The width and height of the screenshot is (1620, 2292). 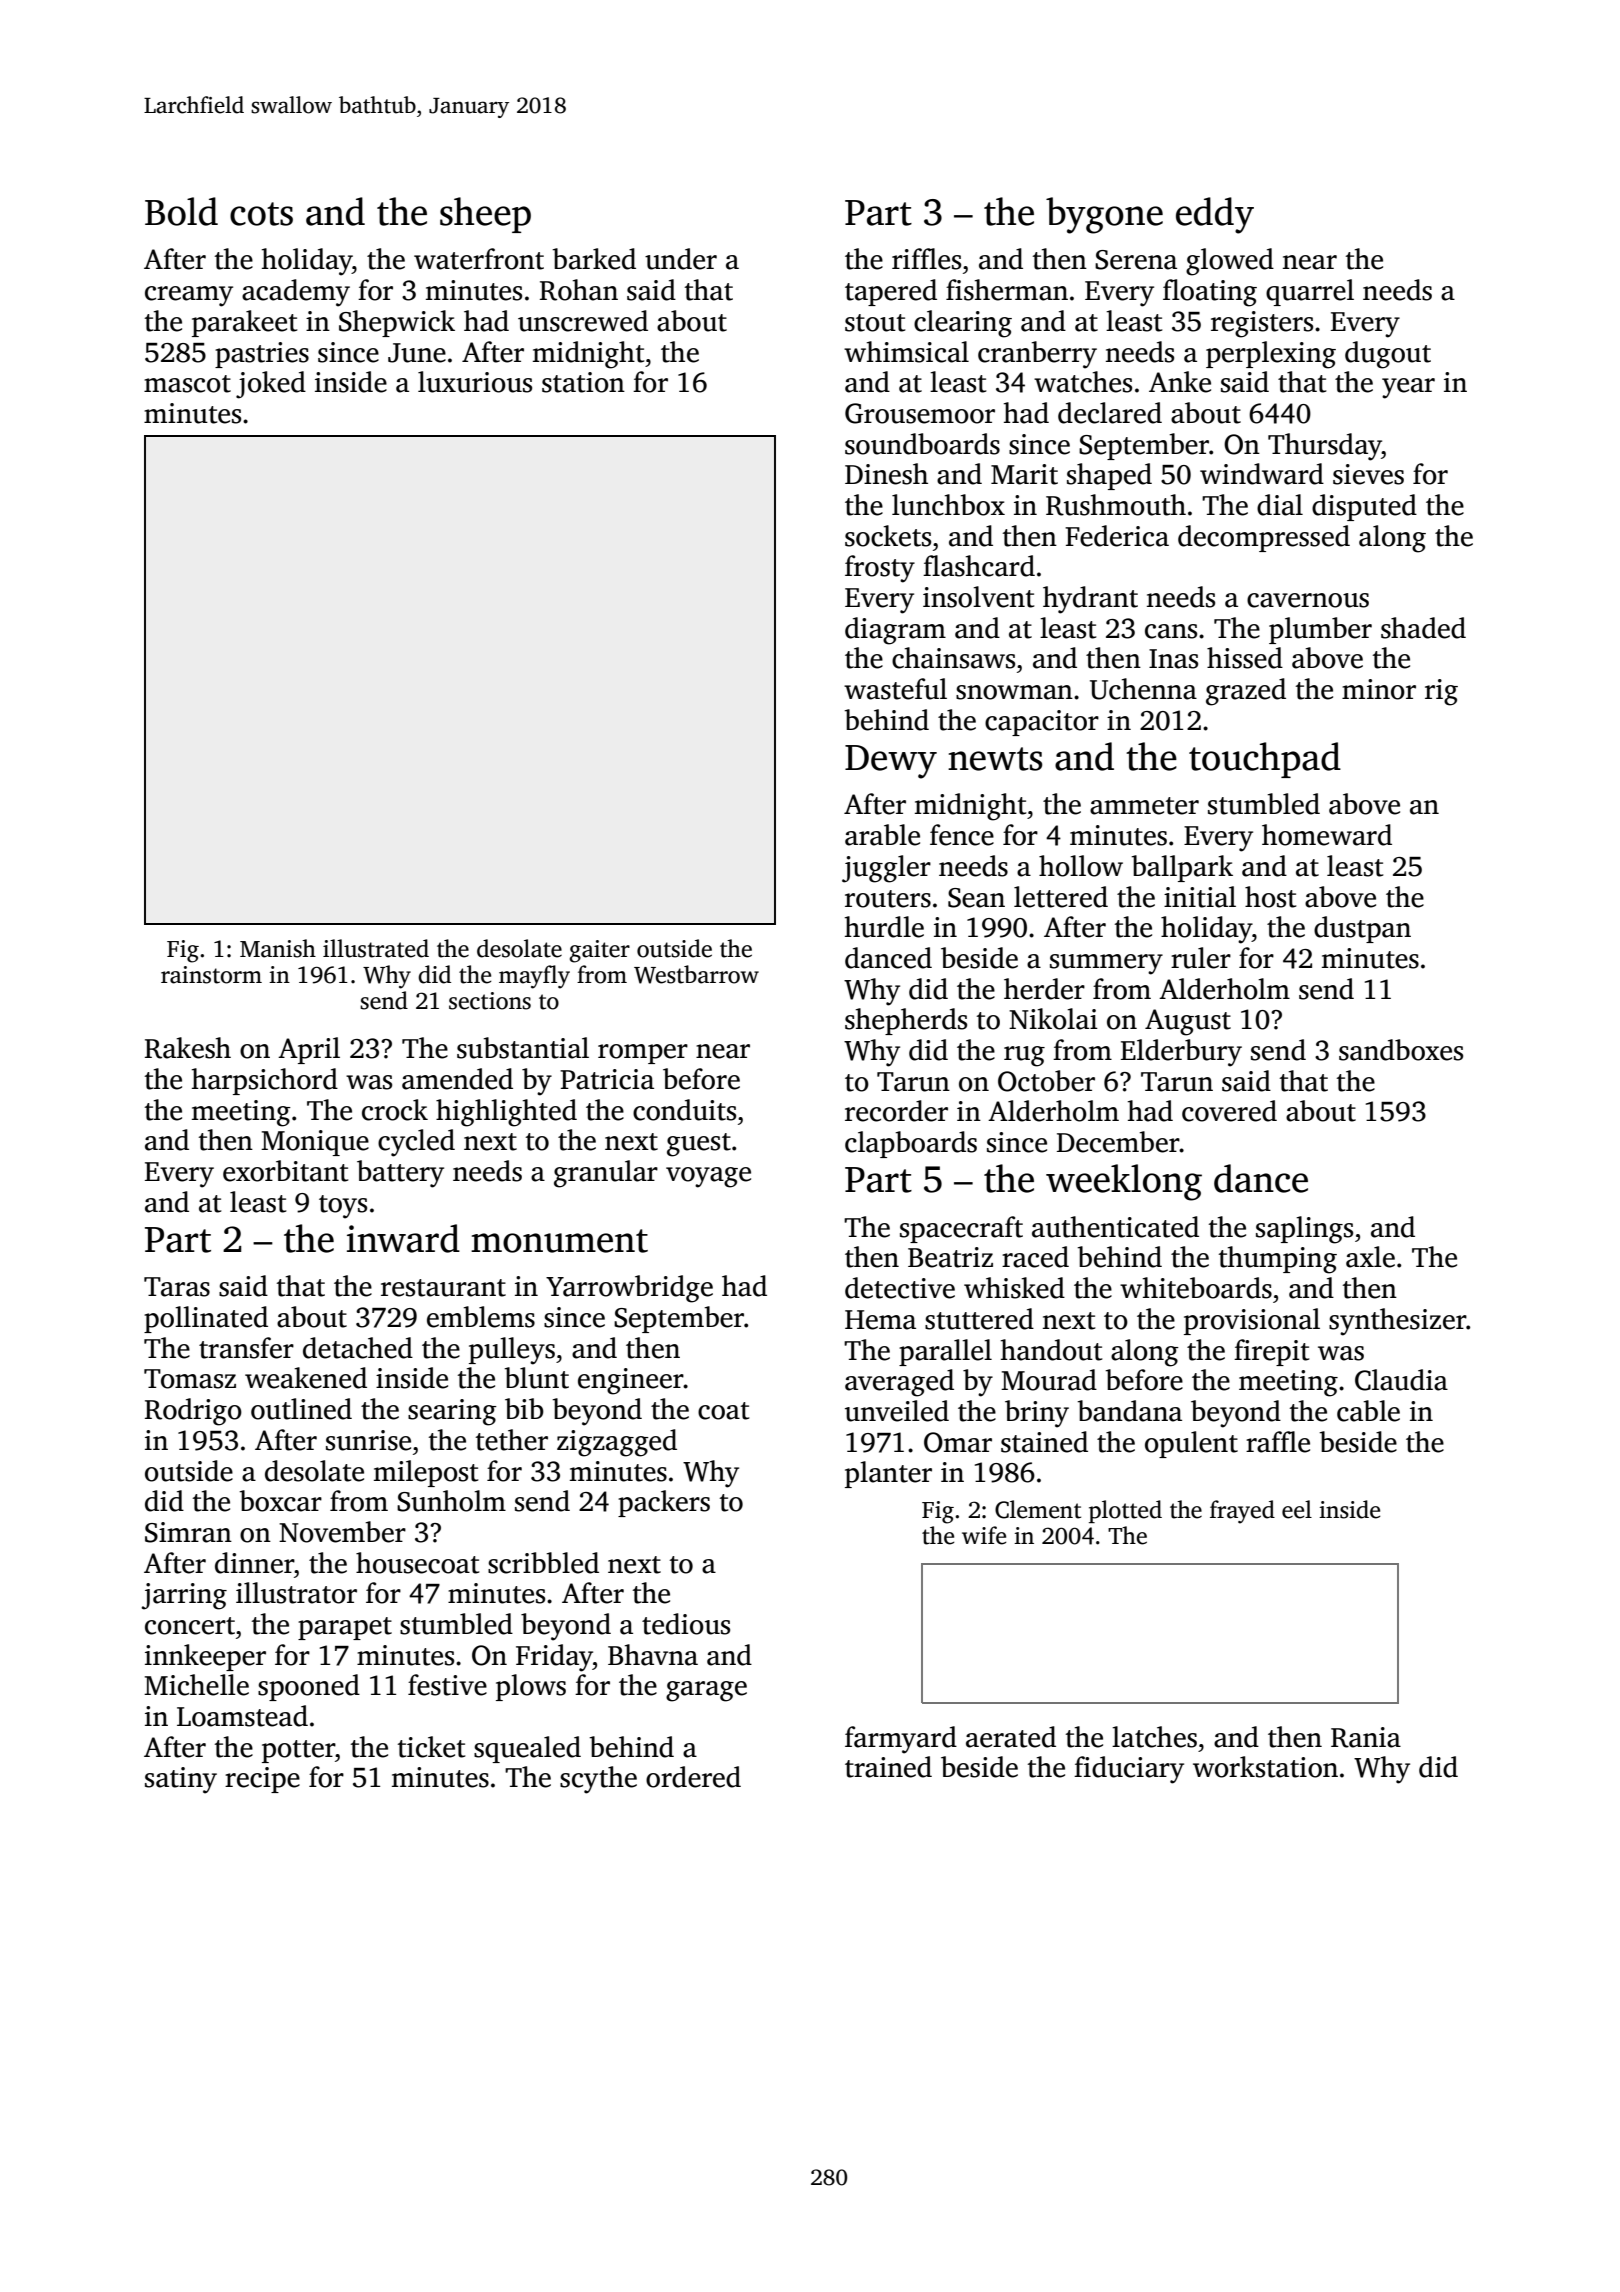 I want to click on parallel, so click(x=945, y=1352).
